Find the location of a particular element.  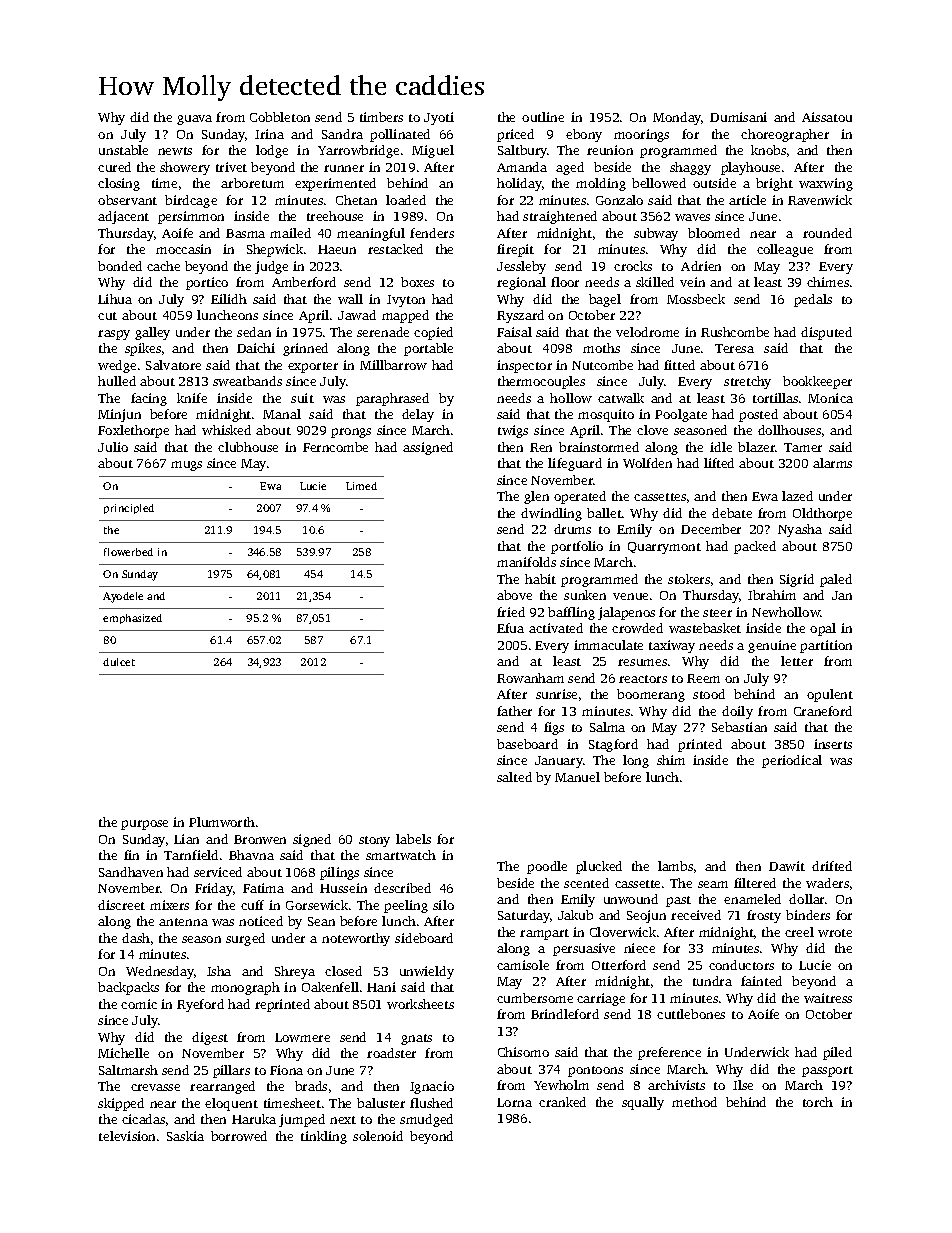

cumbersome is located at coordinates (535, 998).
